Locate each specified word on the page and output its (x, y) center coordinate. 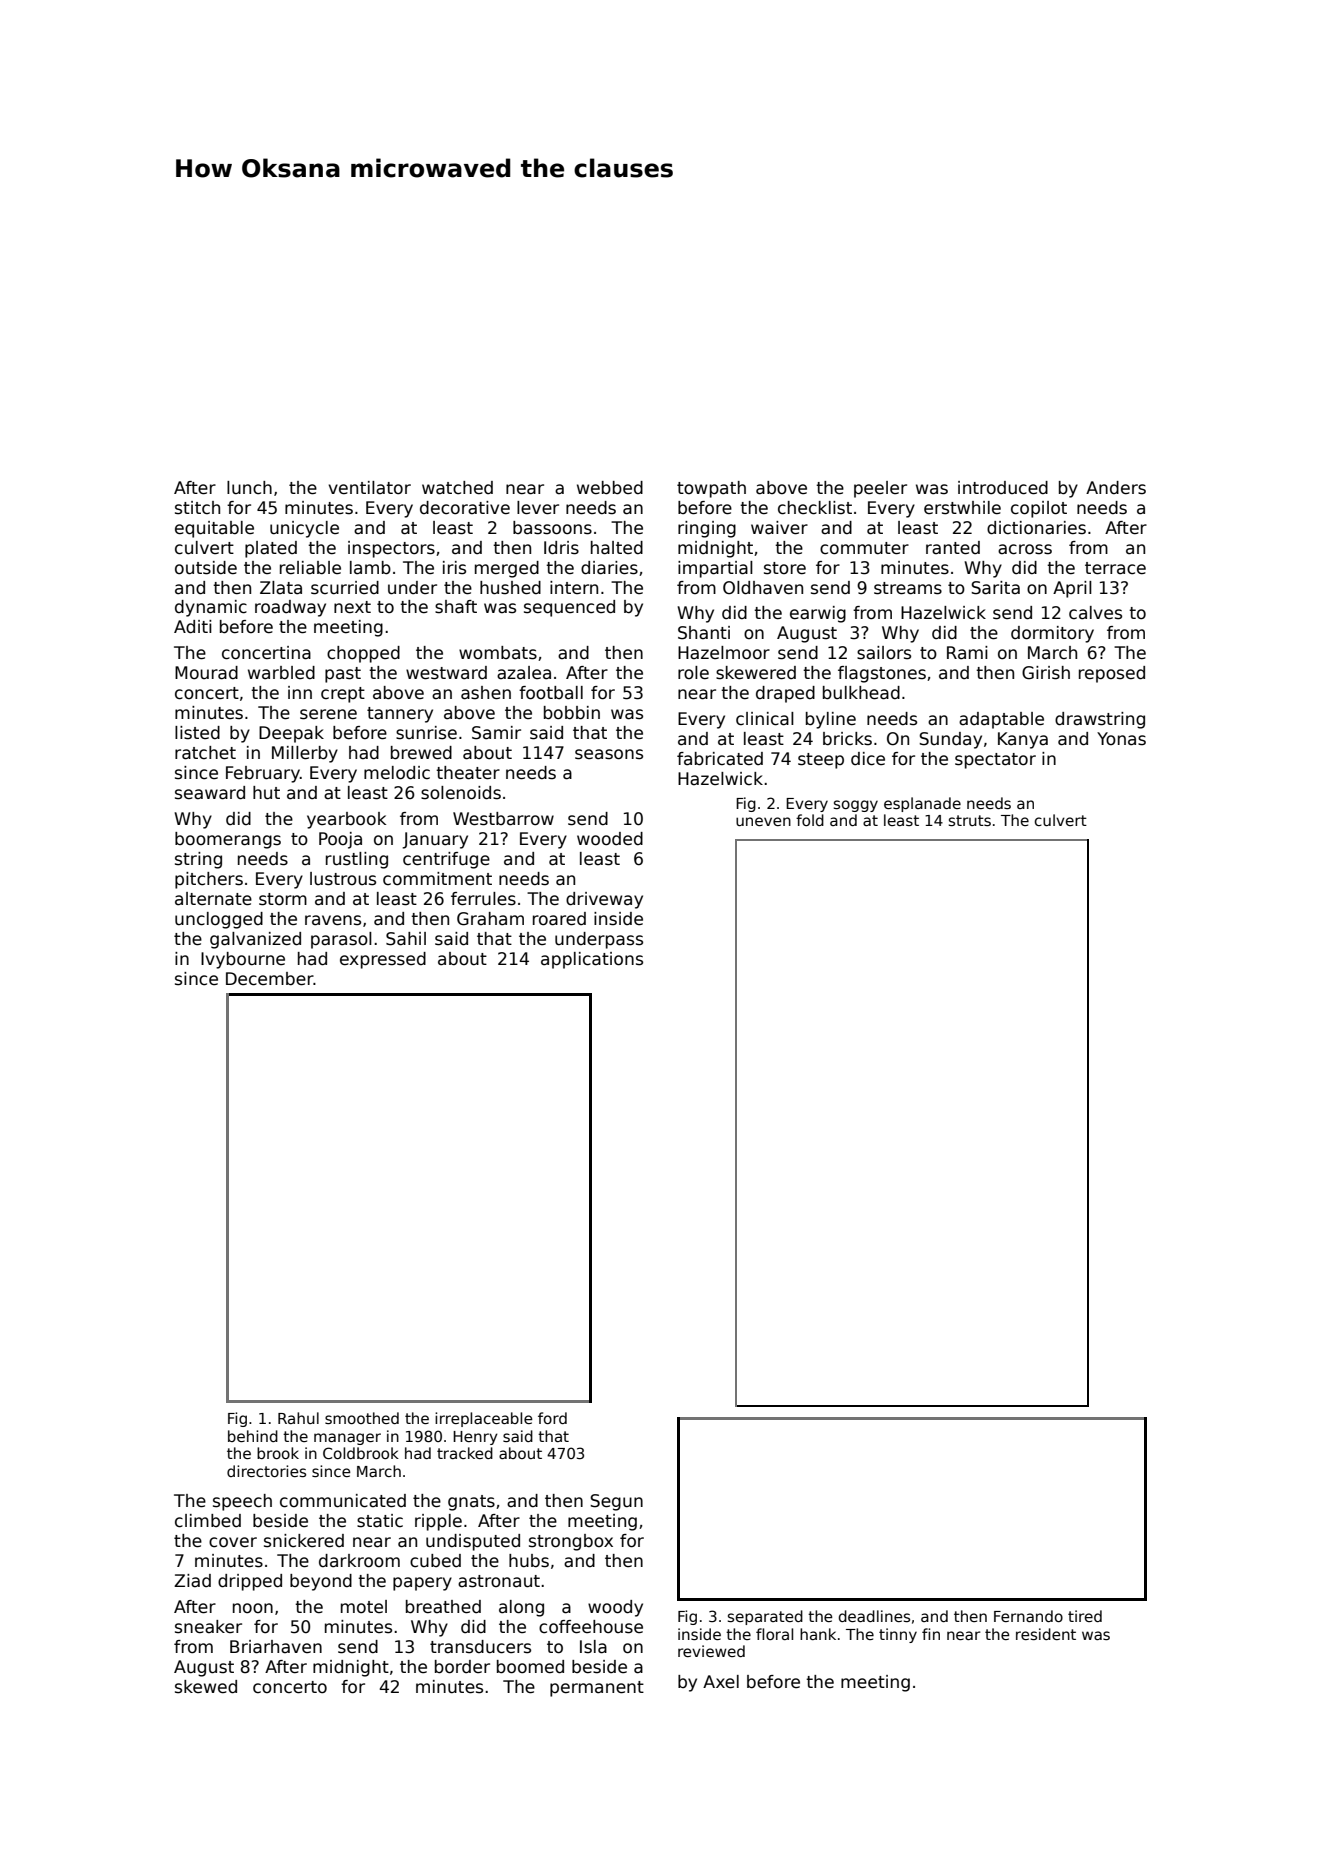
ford (552, 1418)
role (693, 673)
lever (538, 508)
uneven (763, 821)
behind (253, 1436)
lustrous (343, 879)
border (462, 1667)
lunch (249, 488)
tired (1085, 1616)
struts (970, 820)
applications (592, 960)
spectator (995, 761)
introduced (1003, 488)
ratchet (205, 753)
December (270, 979)
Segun (616, 1502)
